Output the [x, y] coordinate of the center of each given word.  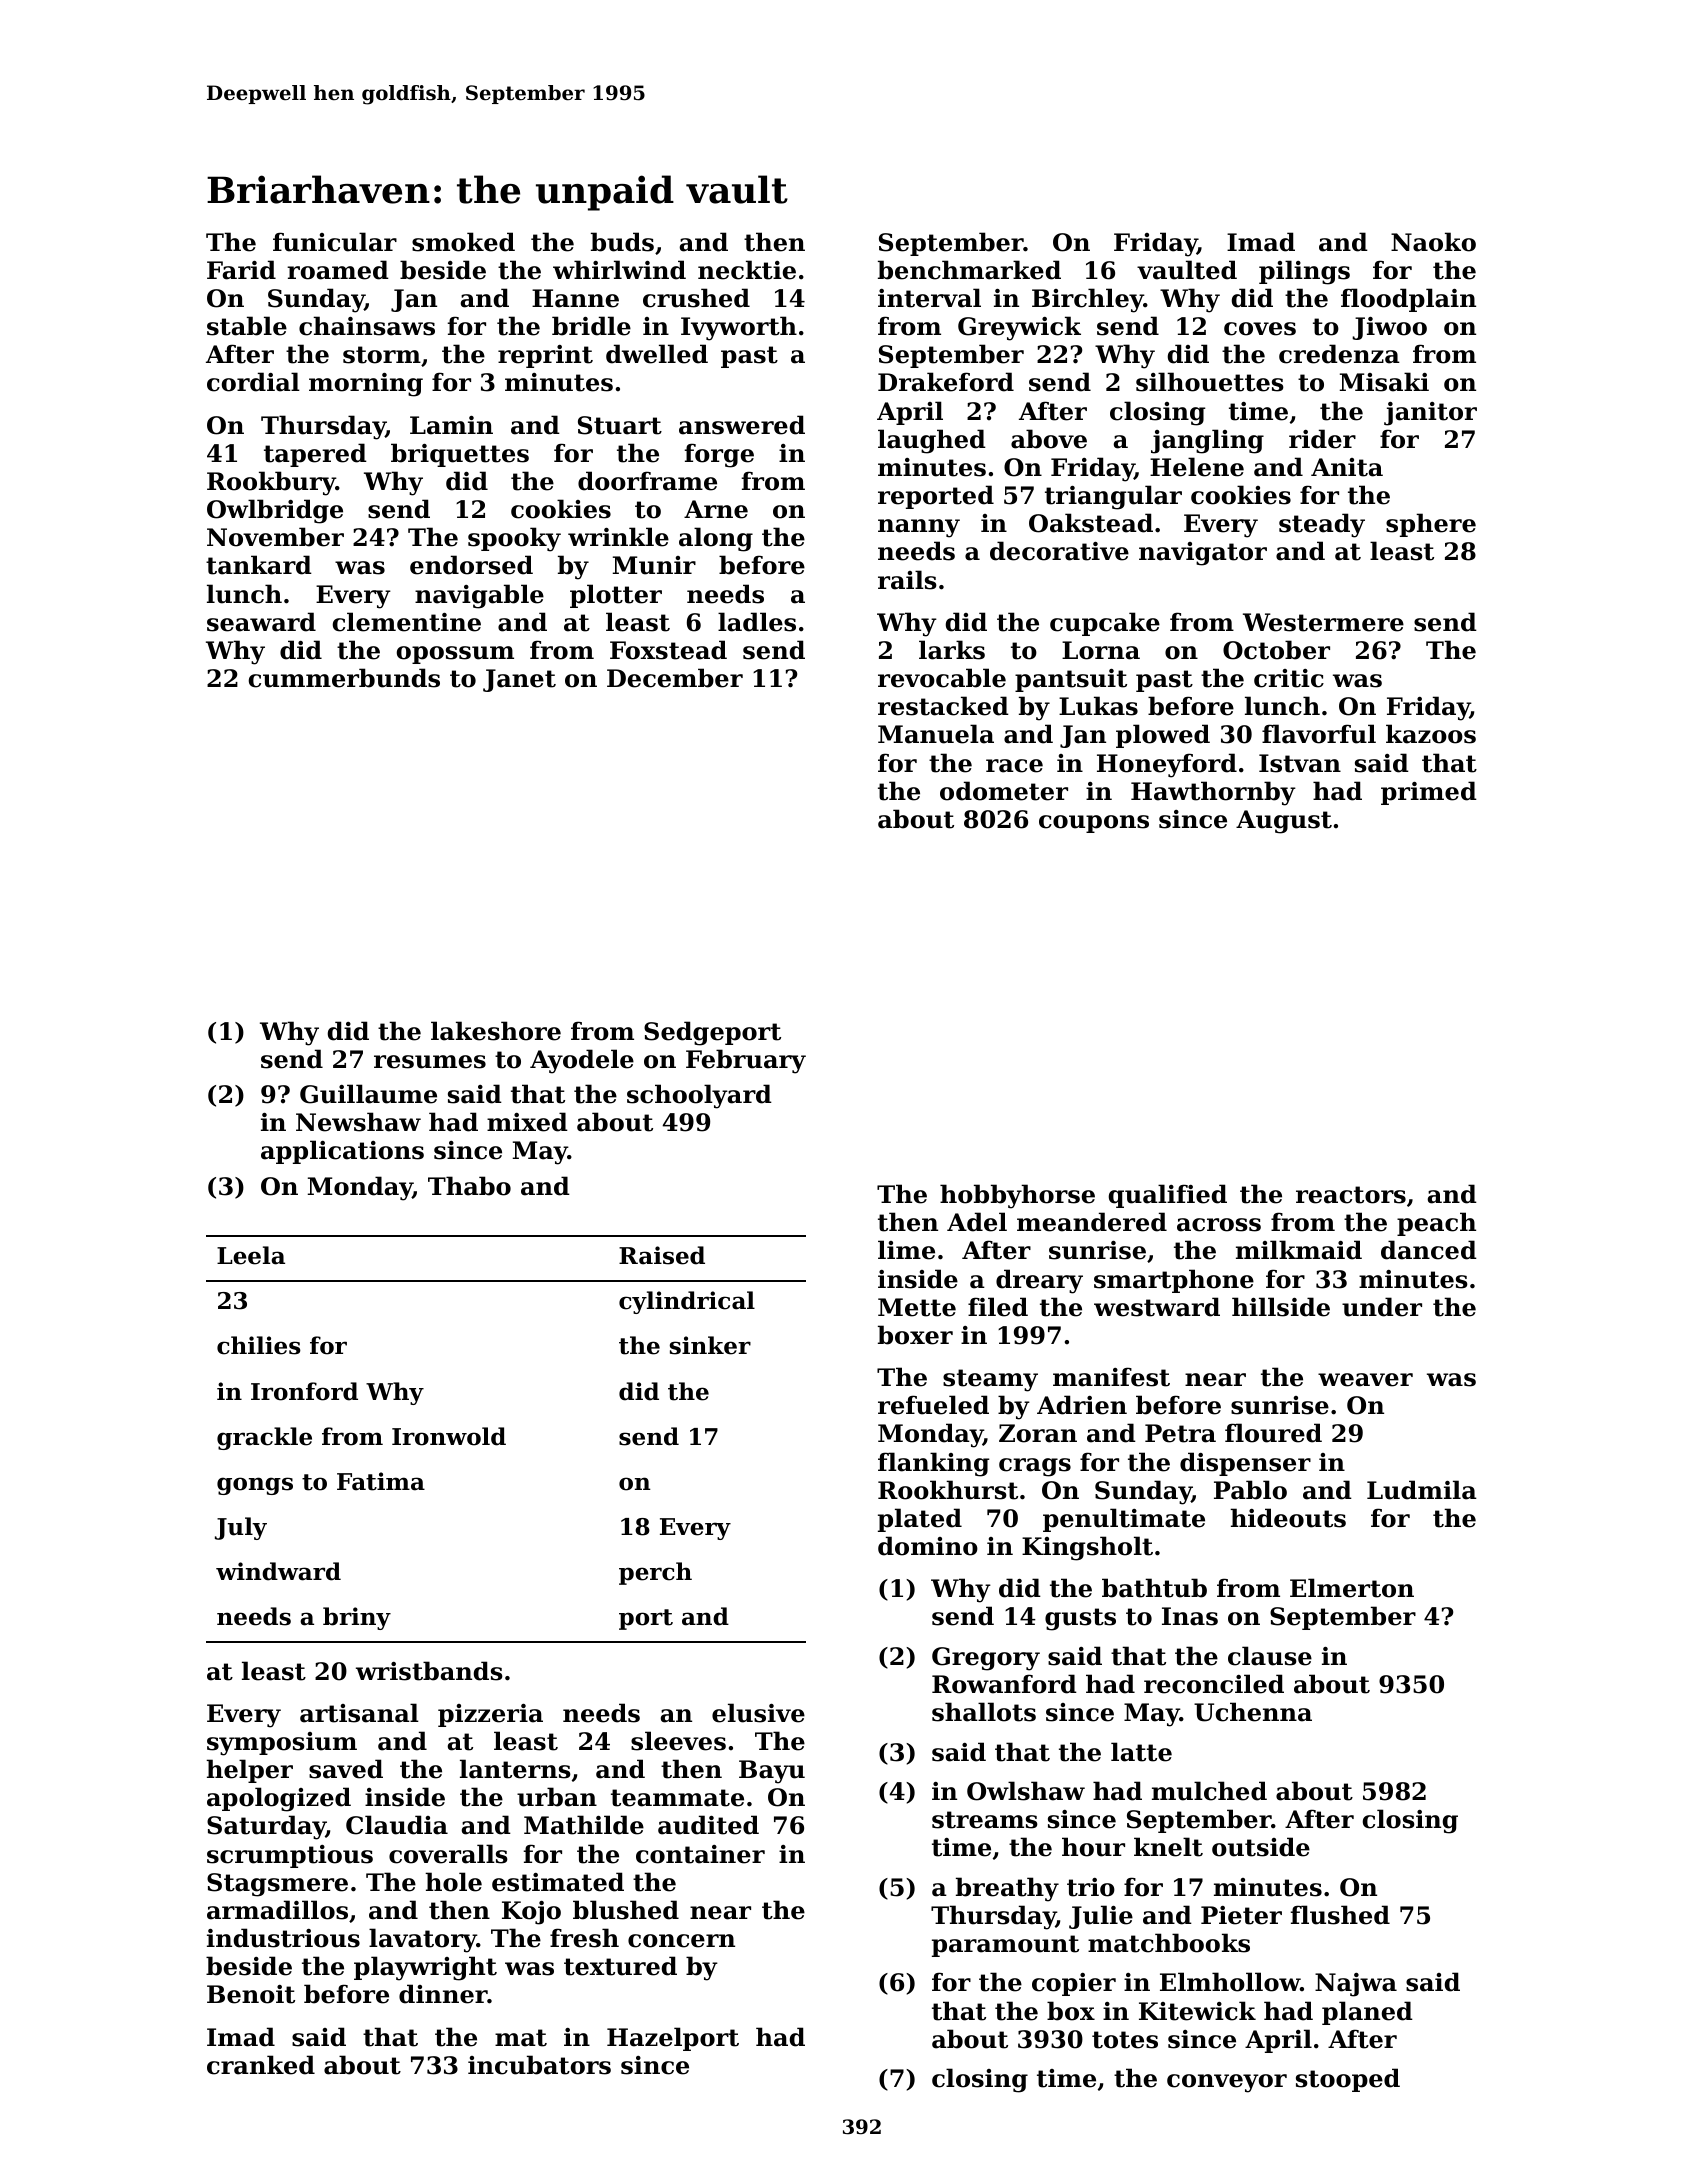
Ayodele [582, 1061]
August [1284, 822]
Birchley [1088, 300]
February [746, 1061]
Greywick [1019, 328]
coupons [1094, 824]
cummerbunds [344, 678]
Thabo [469, 1186]
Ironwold [449, 1436]
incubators [539, 2065]
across [1219, 1225]
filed [998, 1307]
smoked [463, 242]
